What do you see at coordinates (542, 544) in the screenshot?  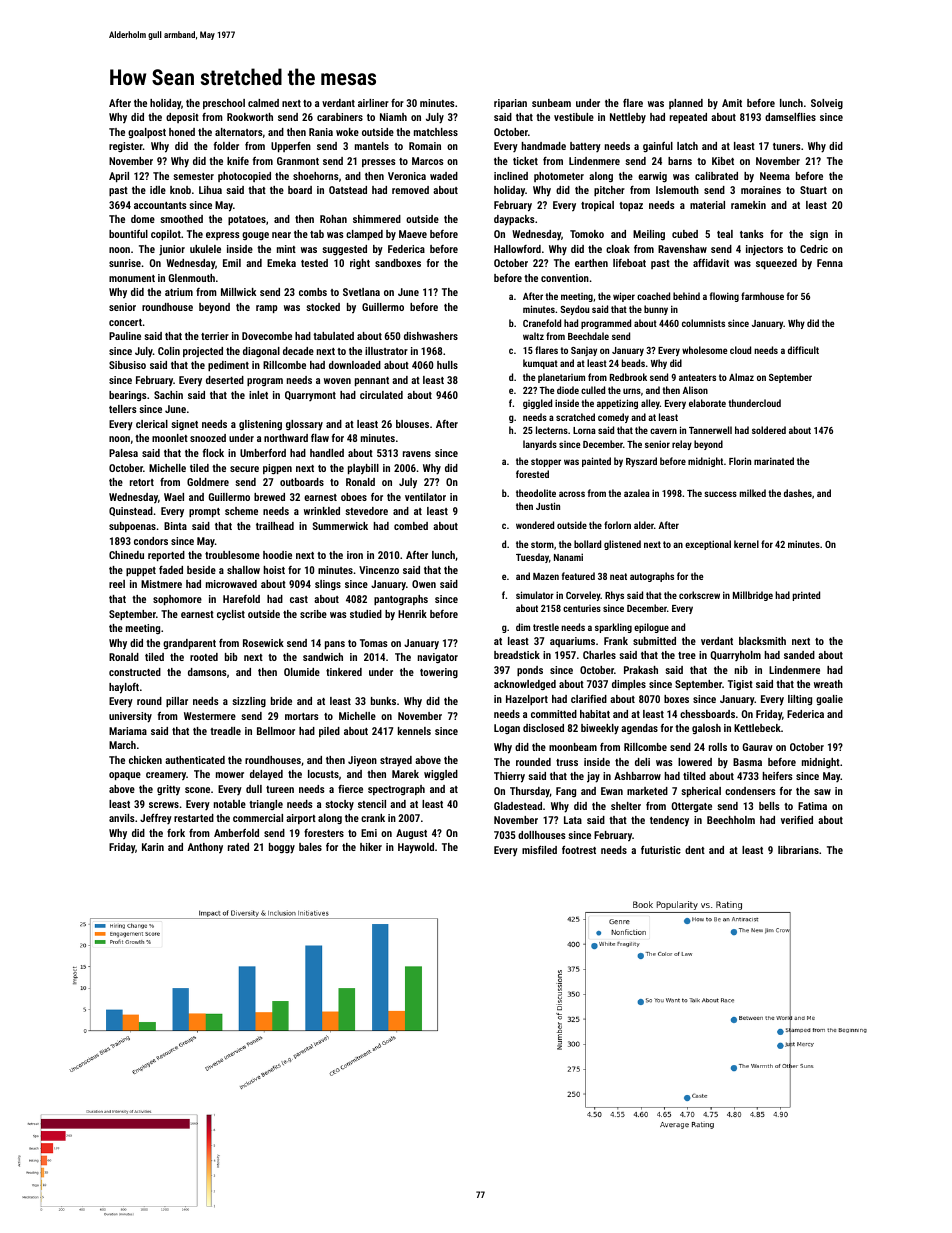 I see `storm` at bounding box center [542, 544].
